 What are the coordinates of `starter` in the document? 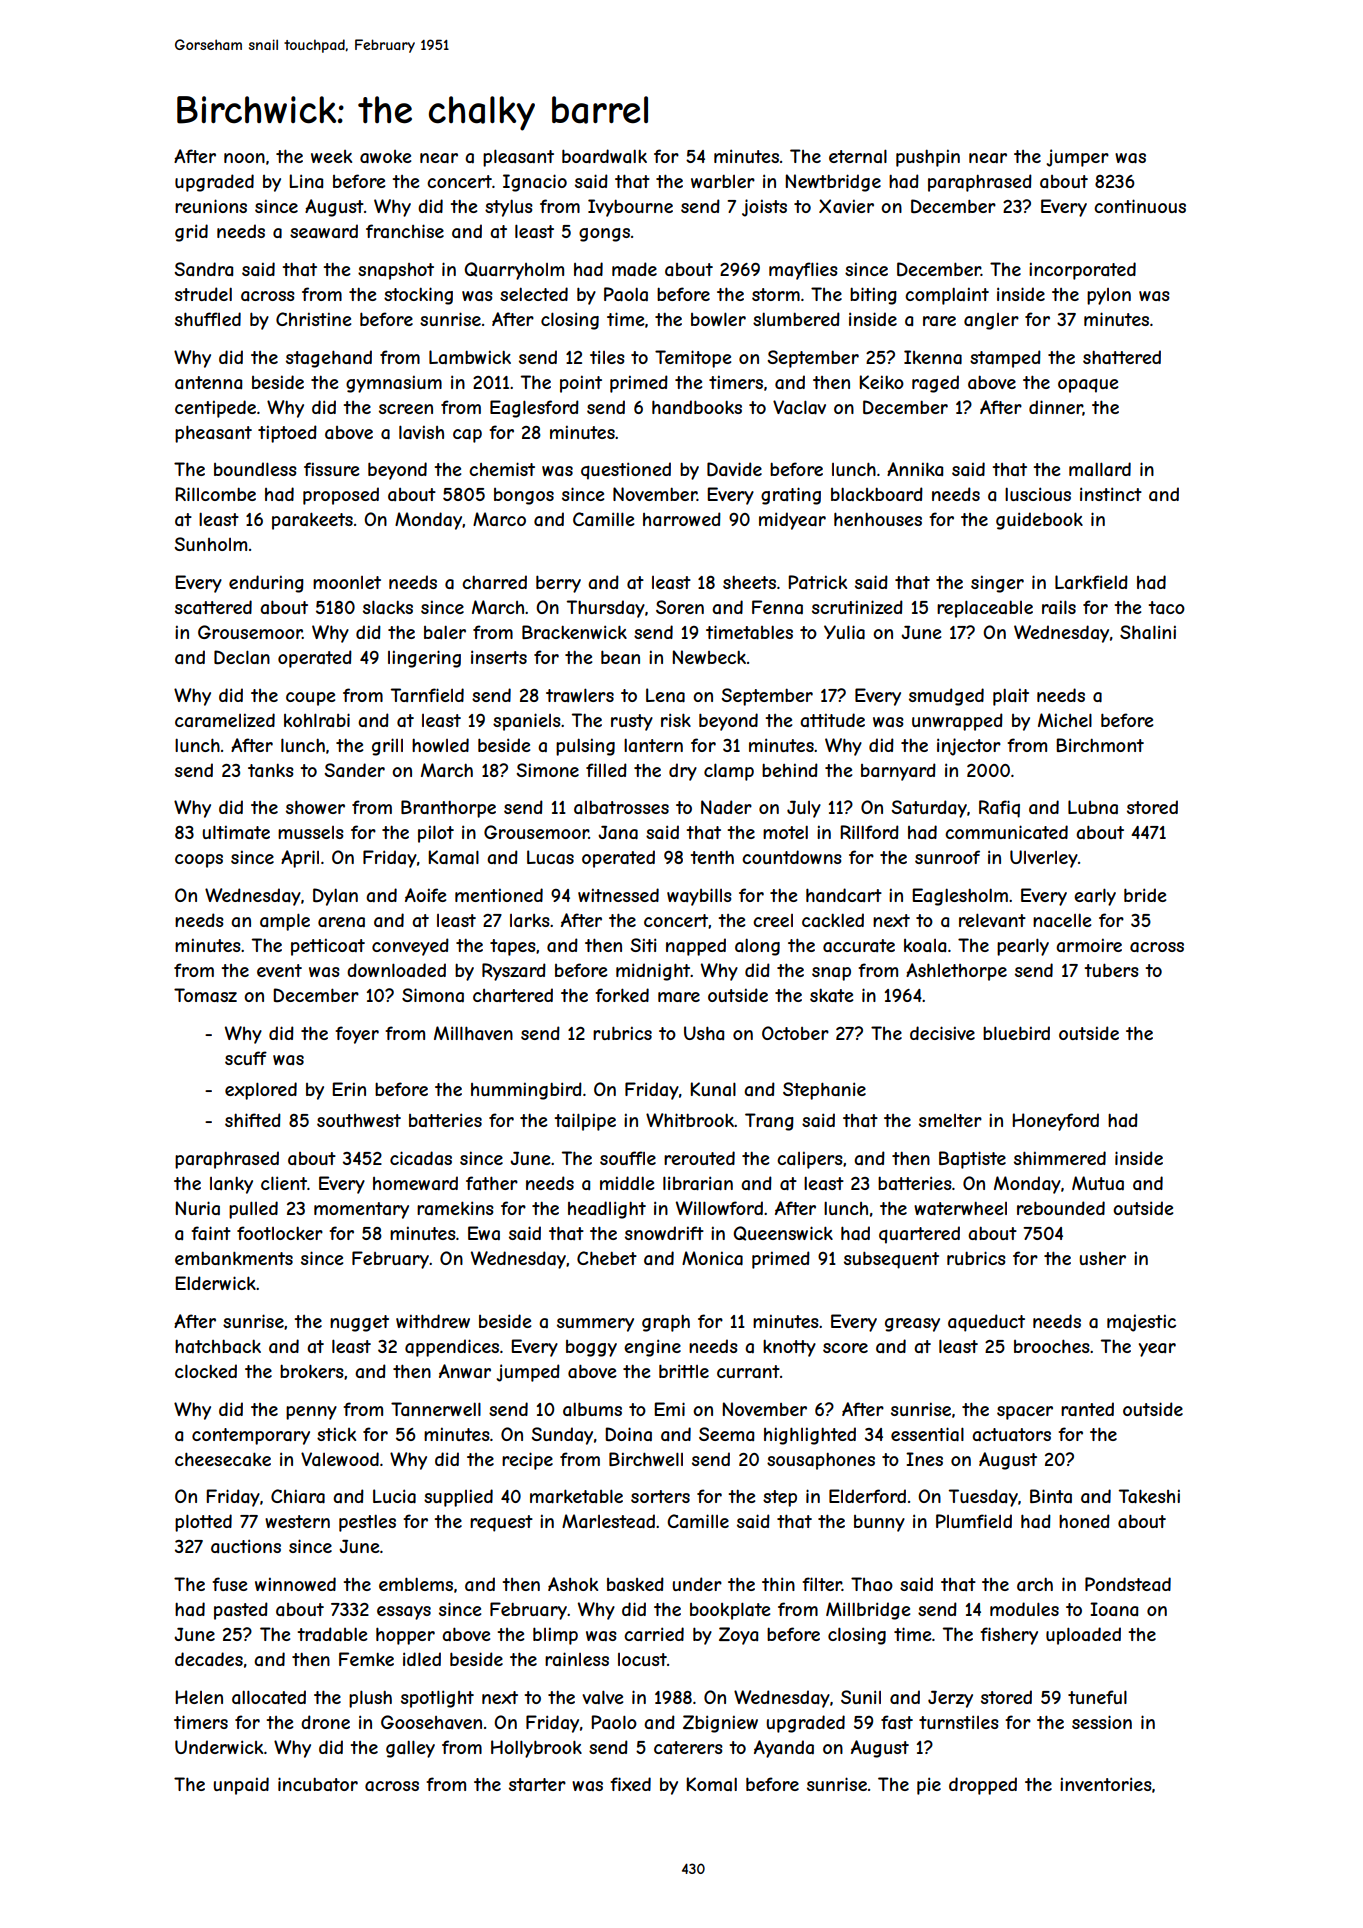 It's located at (537, 1784).
